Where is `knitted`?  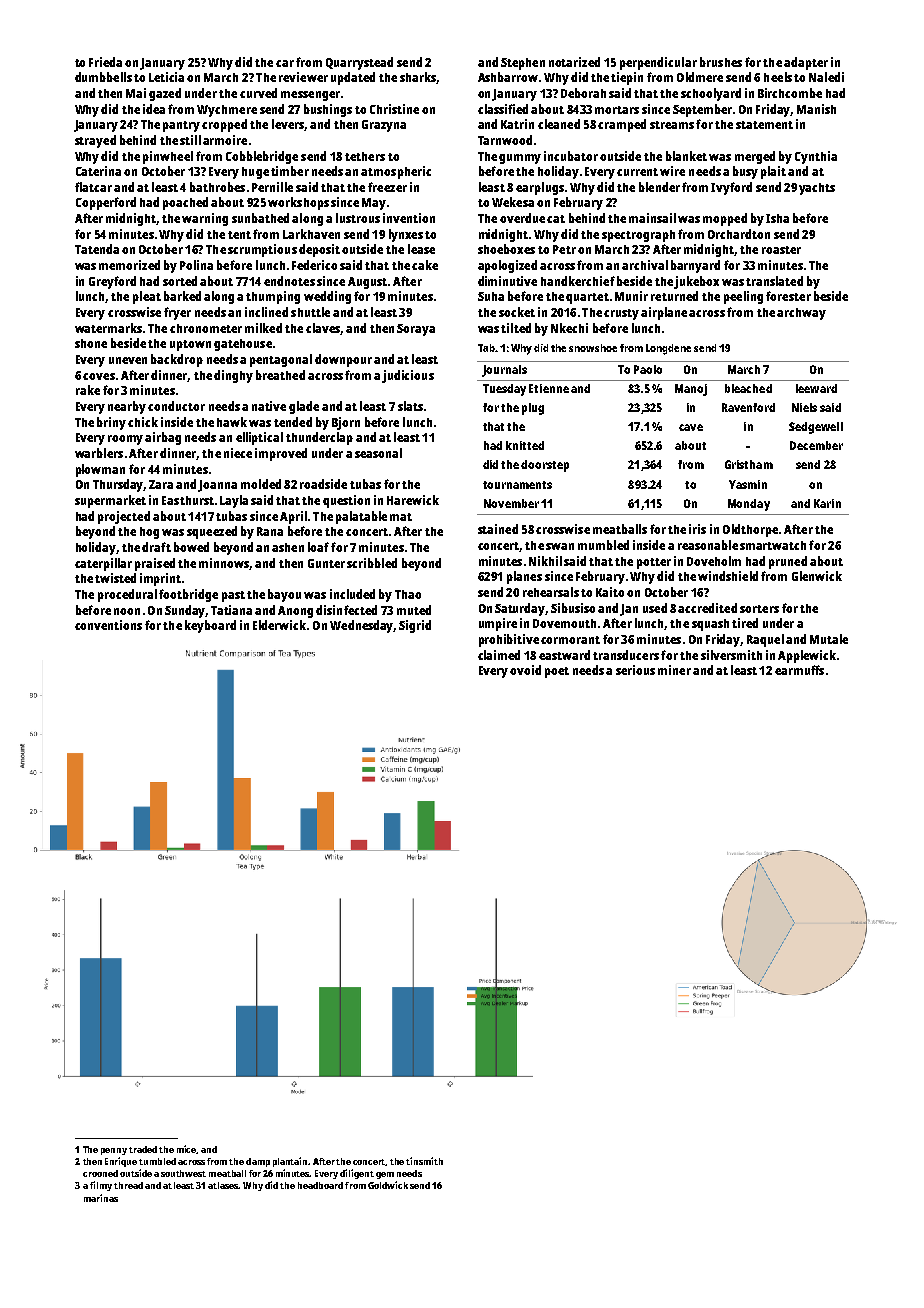 knitted is located at coordinates (525, 445).
